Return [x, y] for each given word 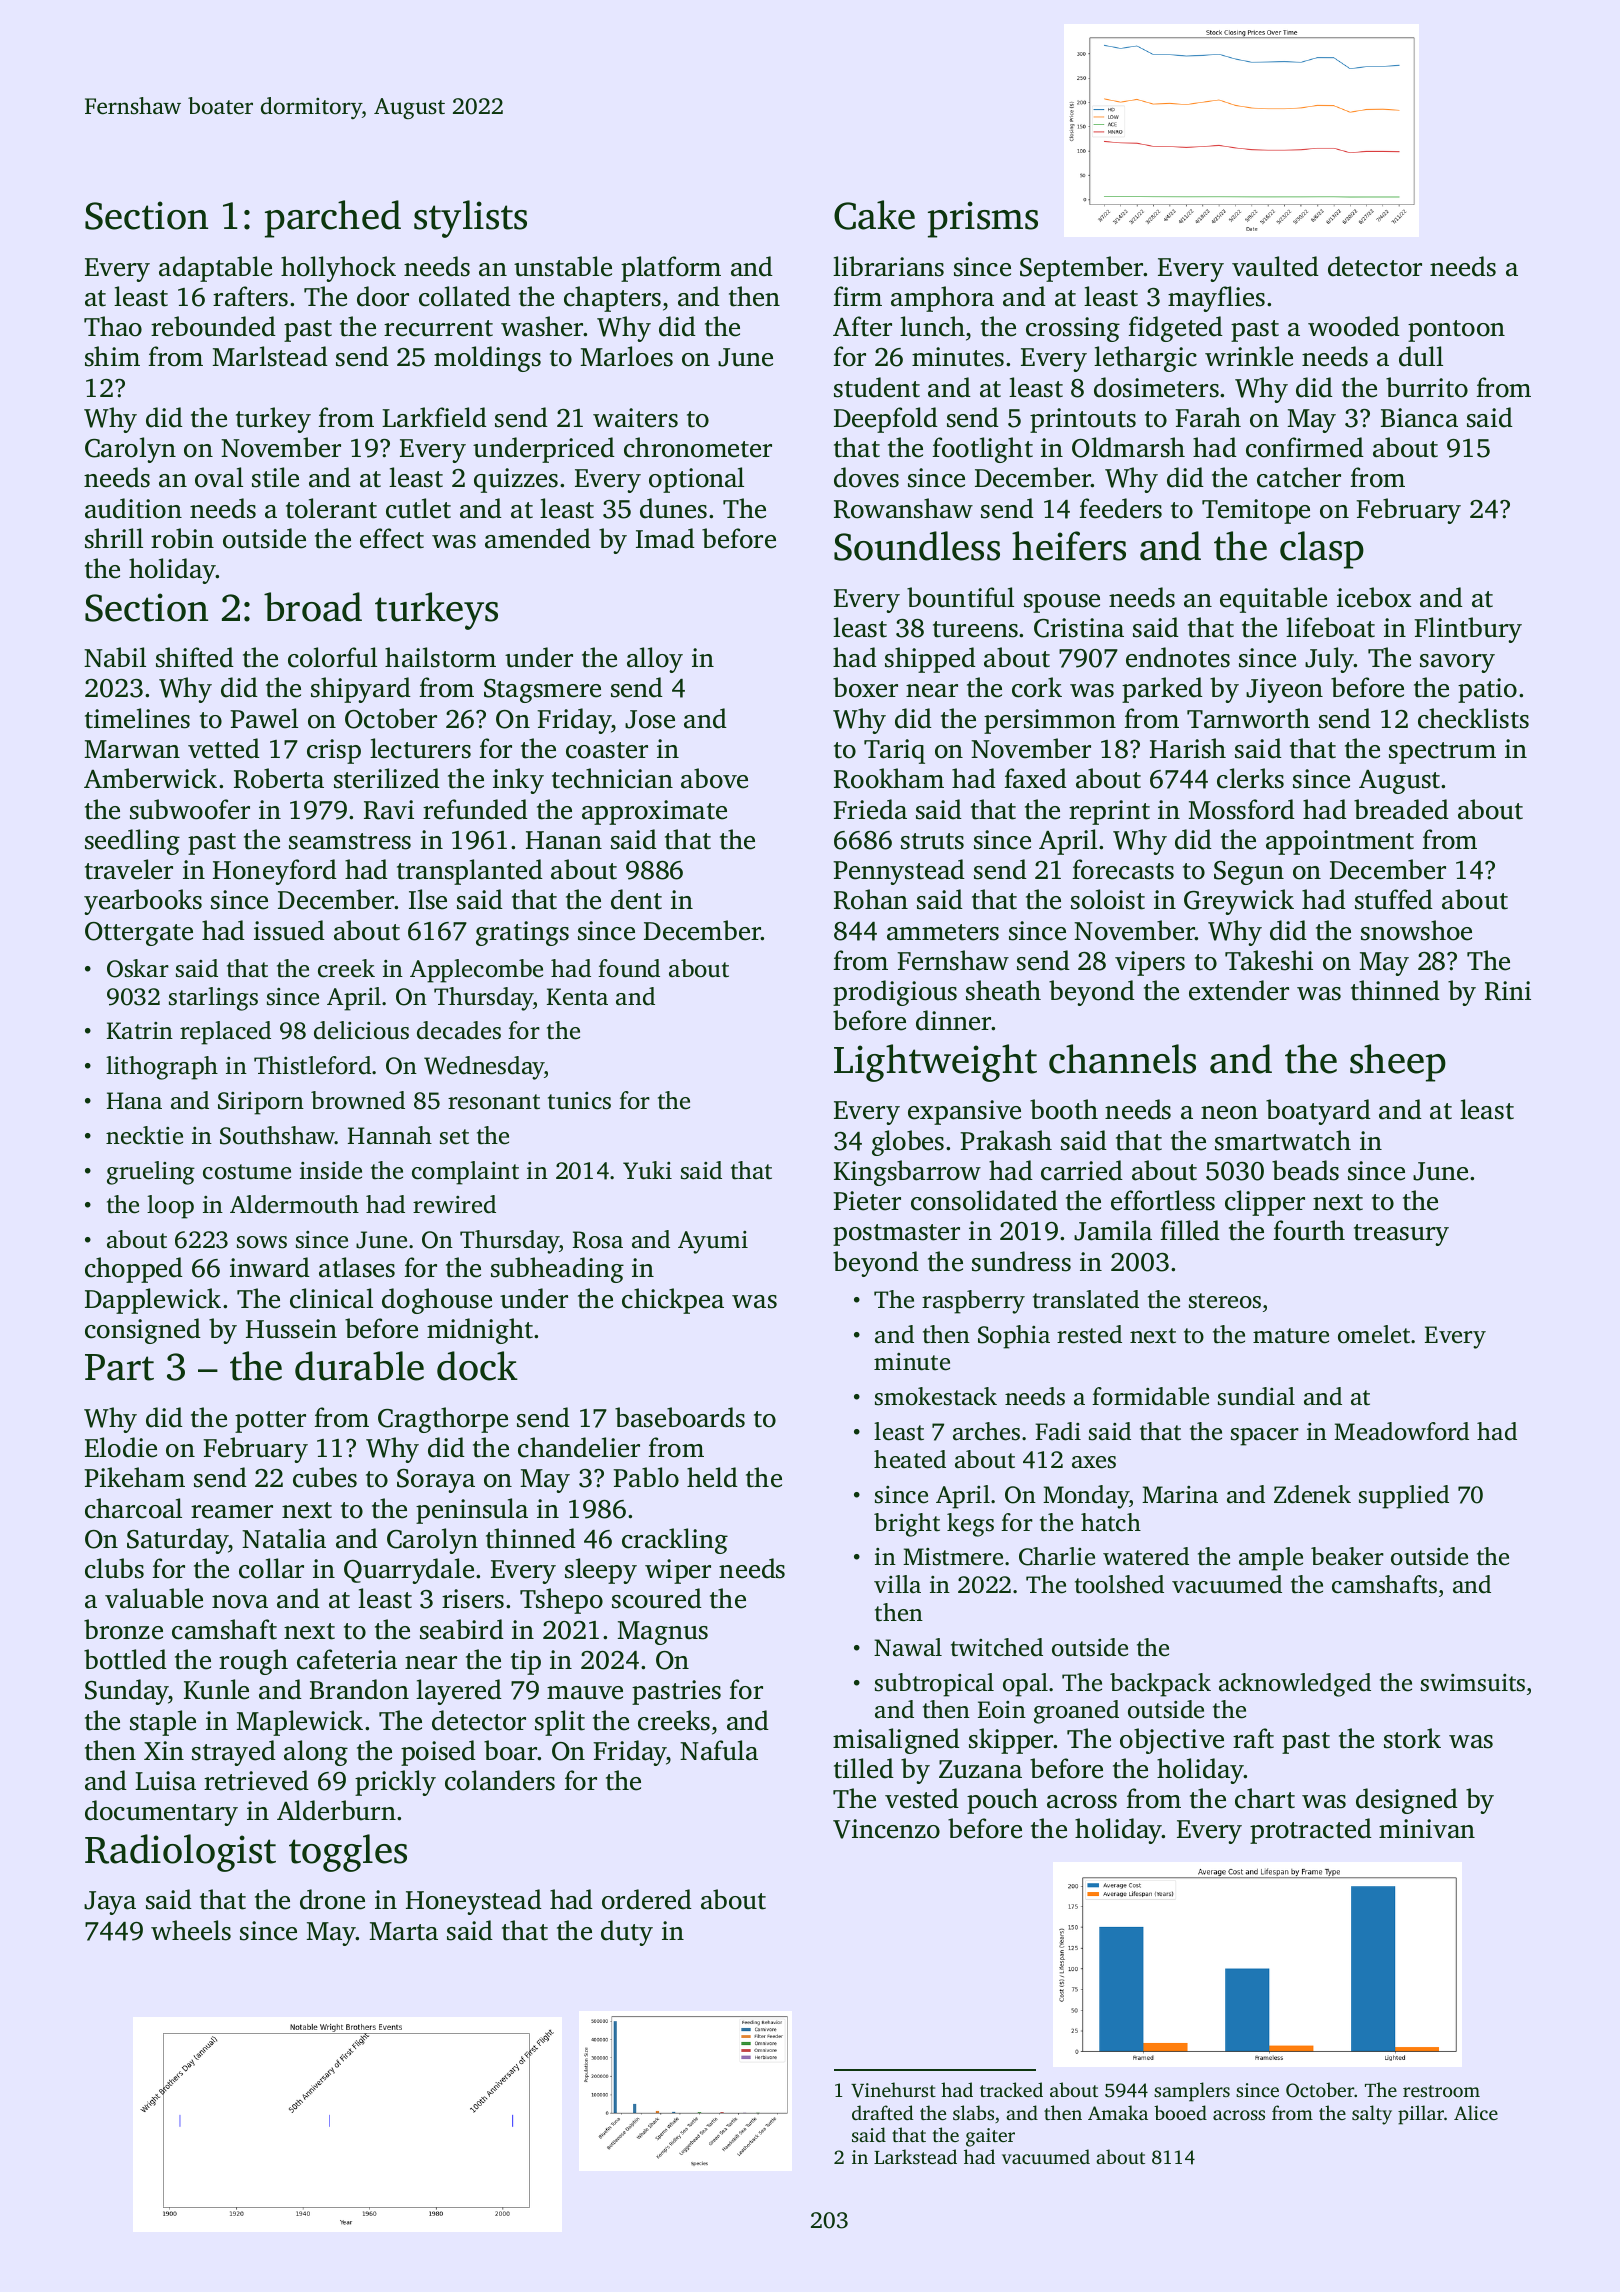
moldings [487, 359]
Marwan [132, 749]
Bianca [1419, 418]
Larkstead [915, 2156]
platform [671, 269]
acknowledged [1295, 1685]
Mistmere [953, 1557]
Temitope [1256, 511]
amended [538, 538]
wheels [191, 1930]
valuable [154, 1598]
